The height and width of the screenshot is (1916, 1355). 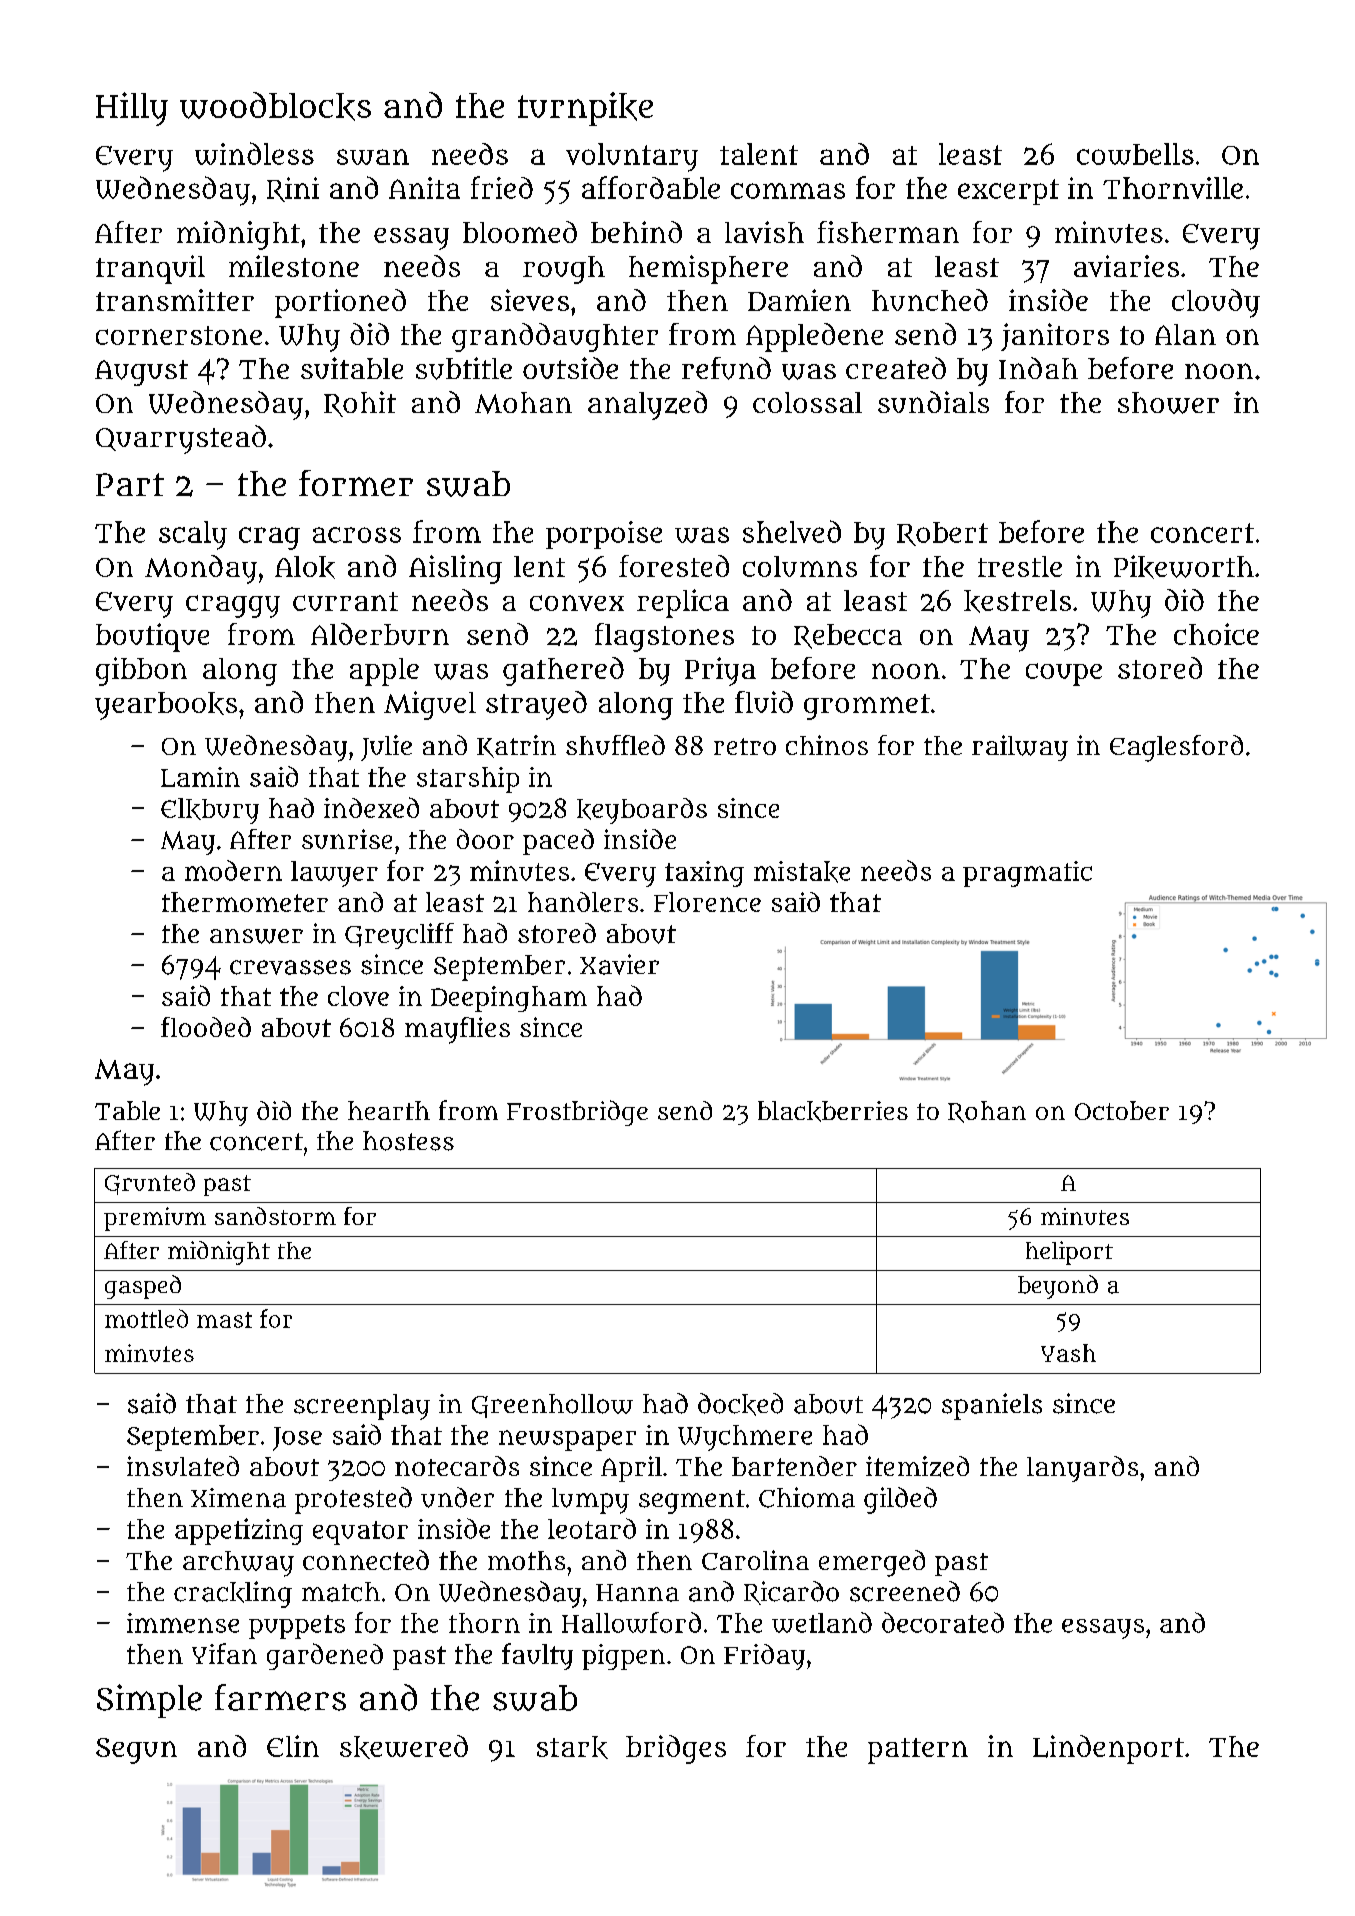 What do you see at coordinates (404, 1747) in the screenshot?
I see `skewered` at bounding box center [404, 1747].
